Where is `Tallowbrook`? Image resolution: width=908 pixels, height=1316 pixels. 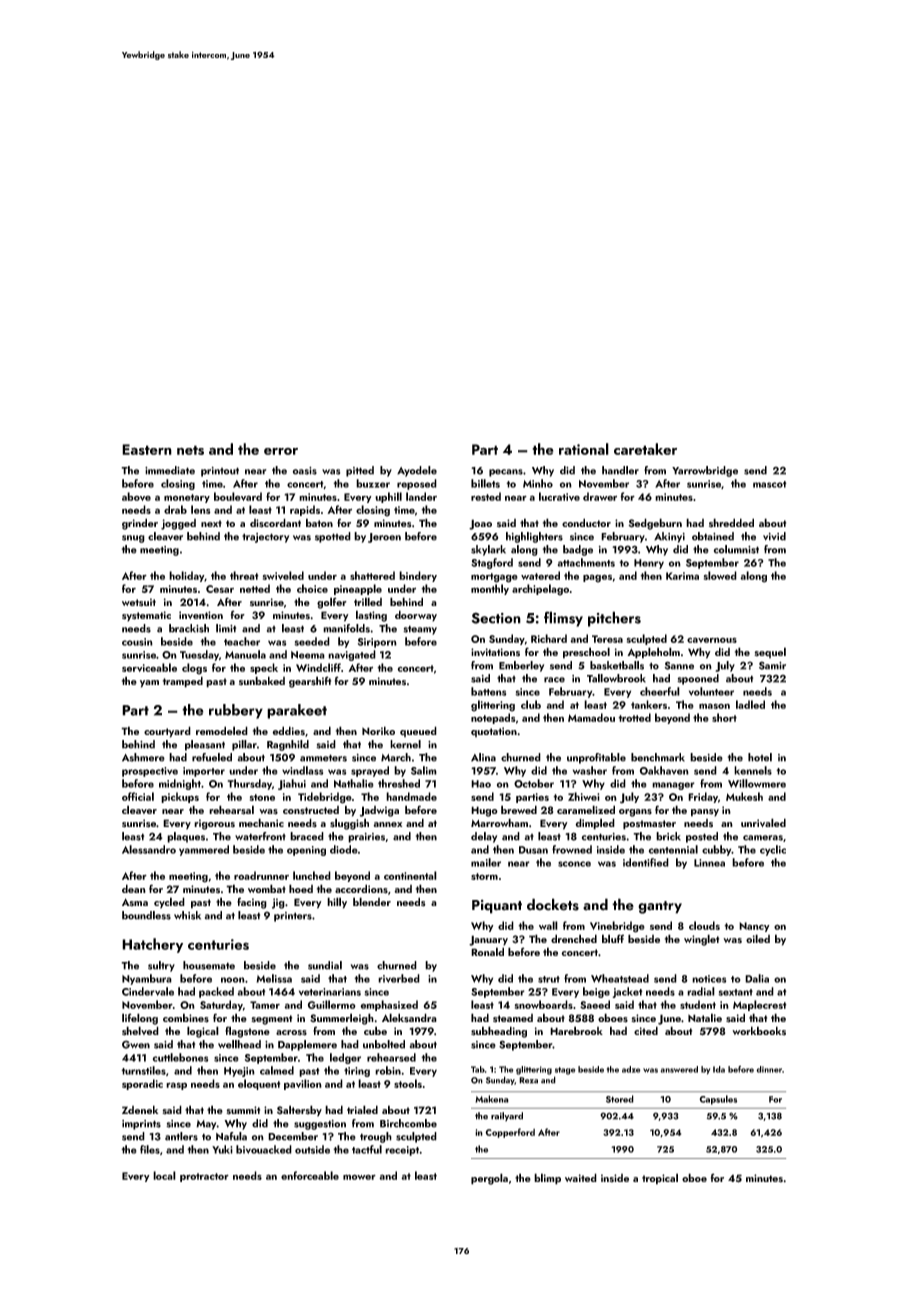
Tallowbrook is located at coordinates (616, 678).
